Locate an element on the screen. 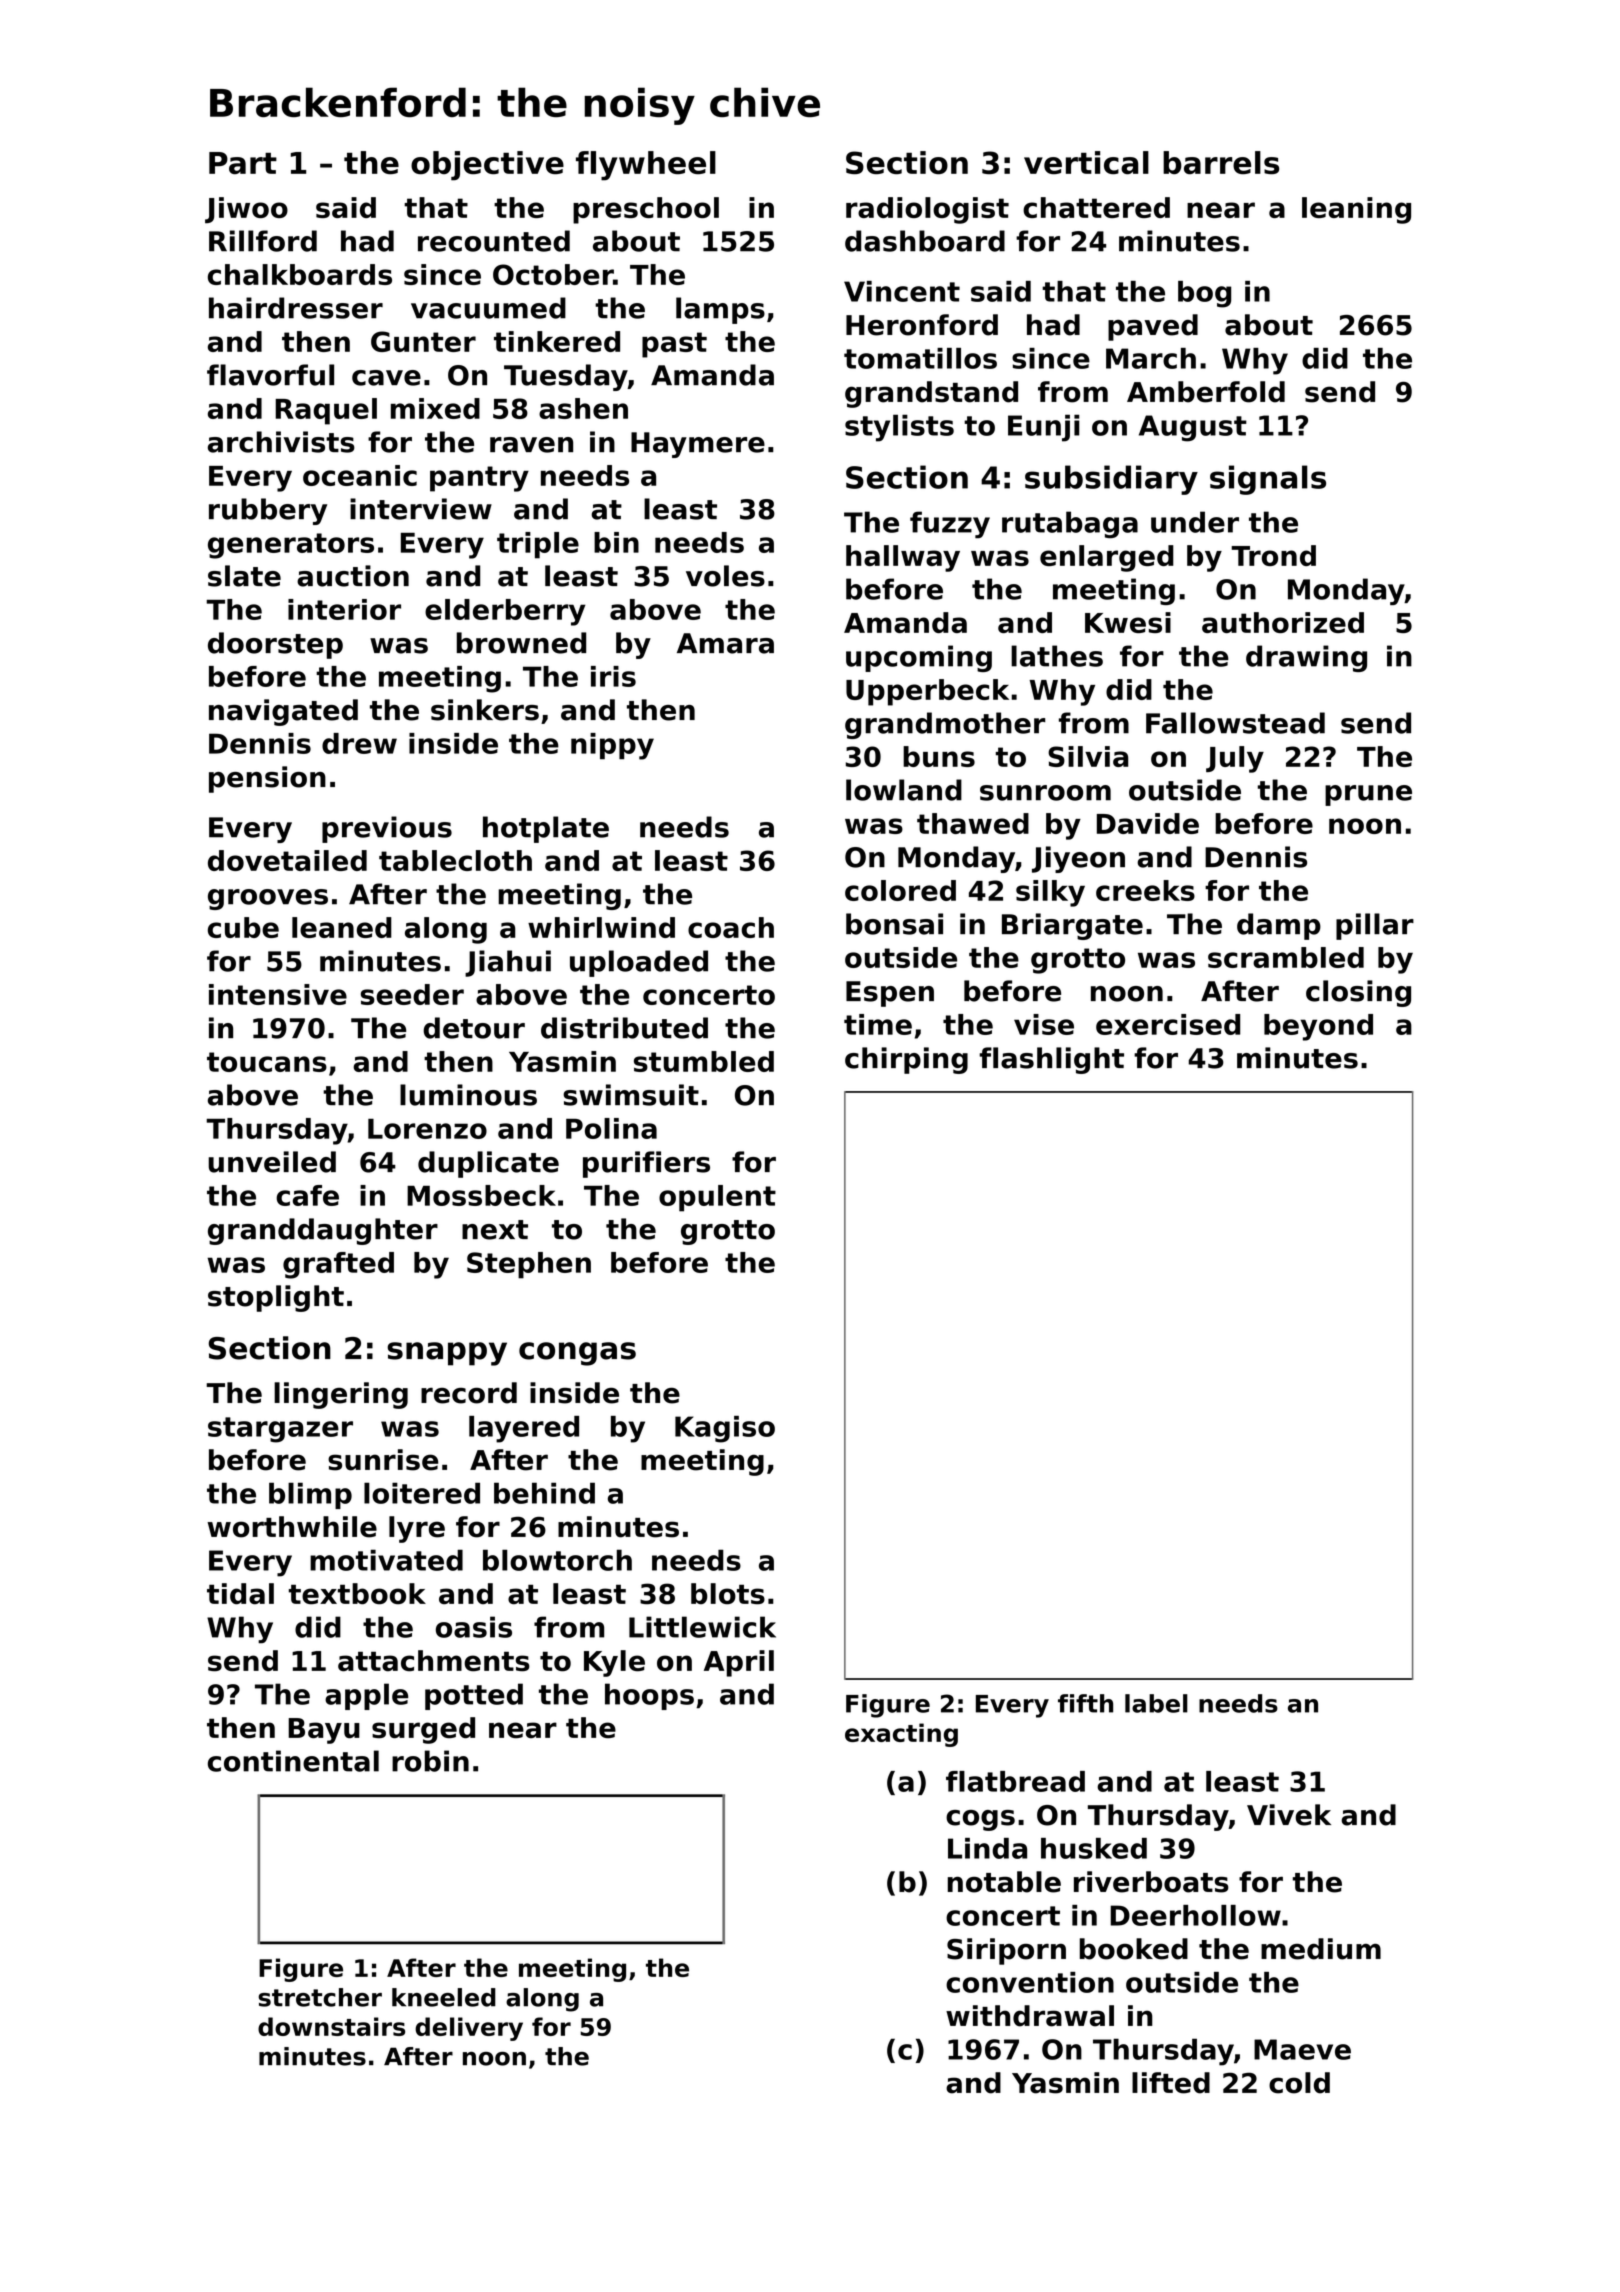  label is located at coordinates (1156, 1703).
